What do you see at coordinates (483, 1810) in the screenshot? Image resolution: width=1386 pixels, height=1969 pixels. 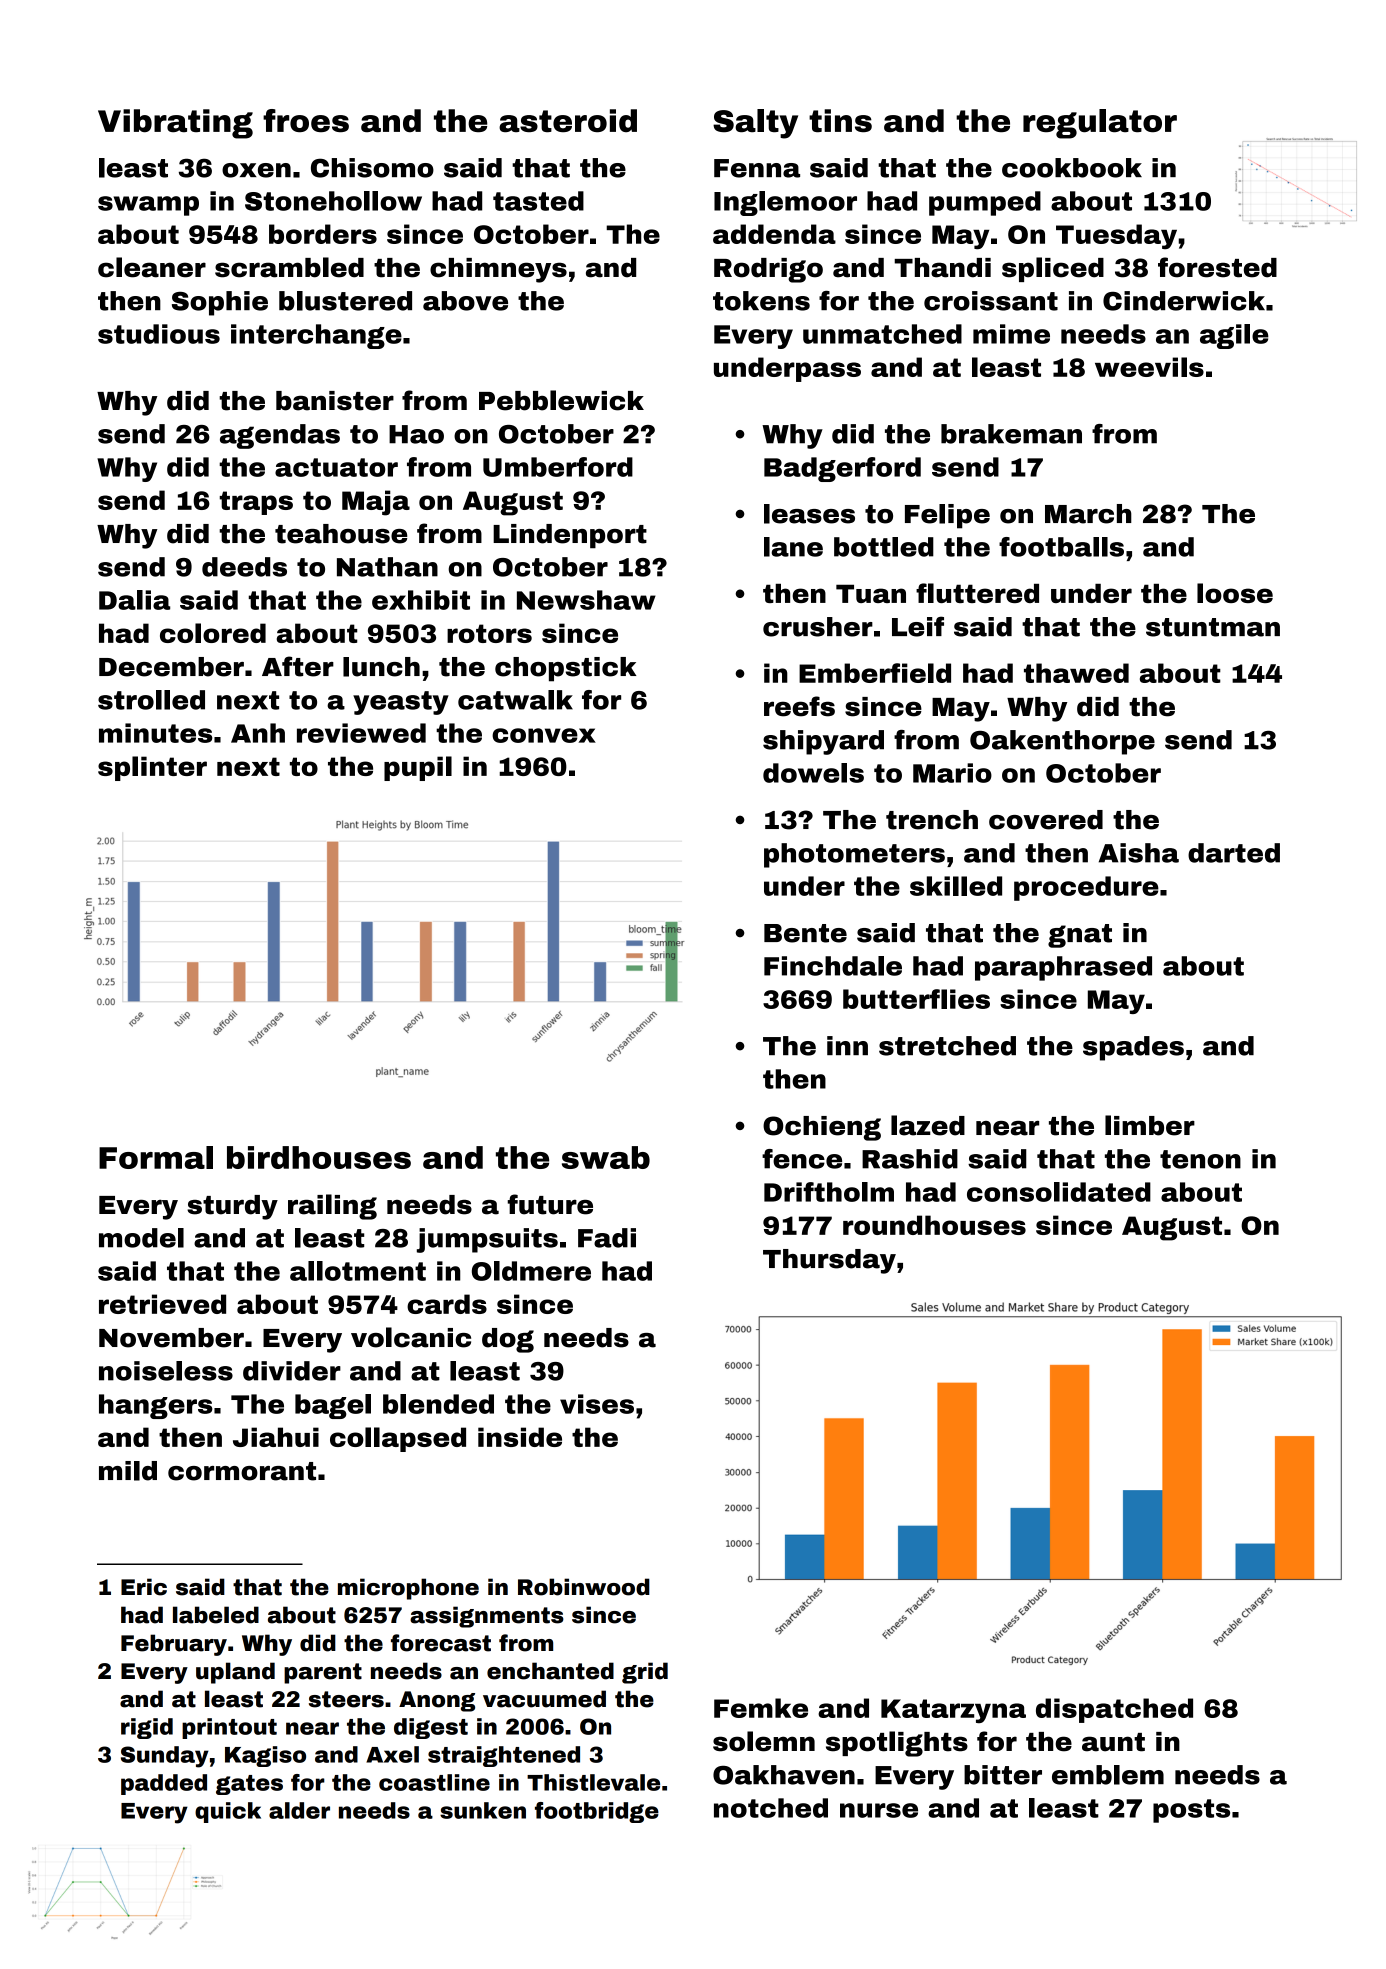 I see `sunken` at bounding box center [483, 1810].
